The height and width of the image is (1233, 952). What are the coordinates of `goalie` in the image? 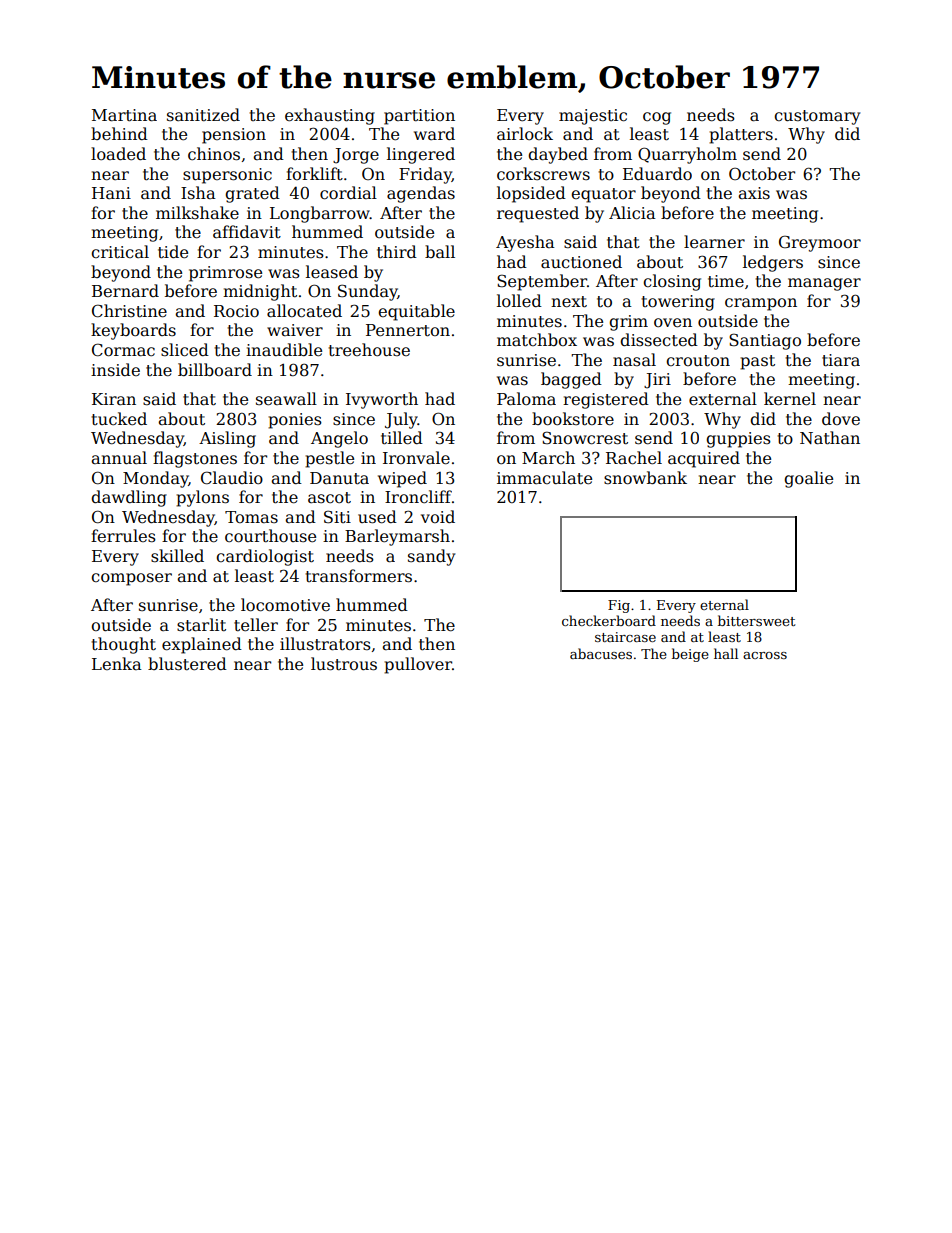 It's located at (808, 479).
